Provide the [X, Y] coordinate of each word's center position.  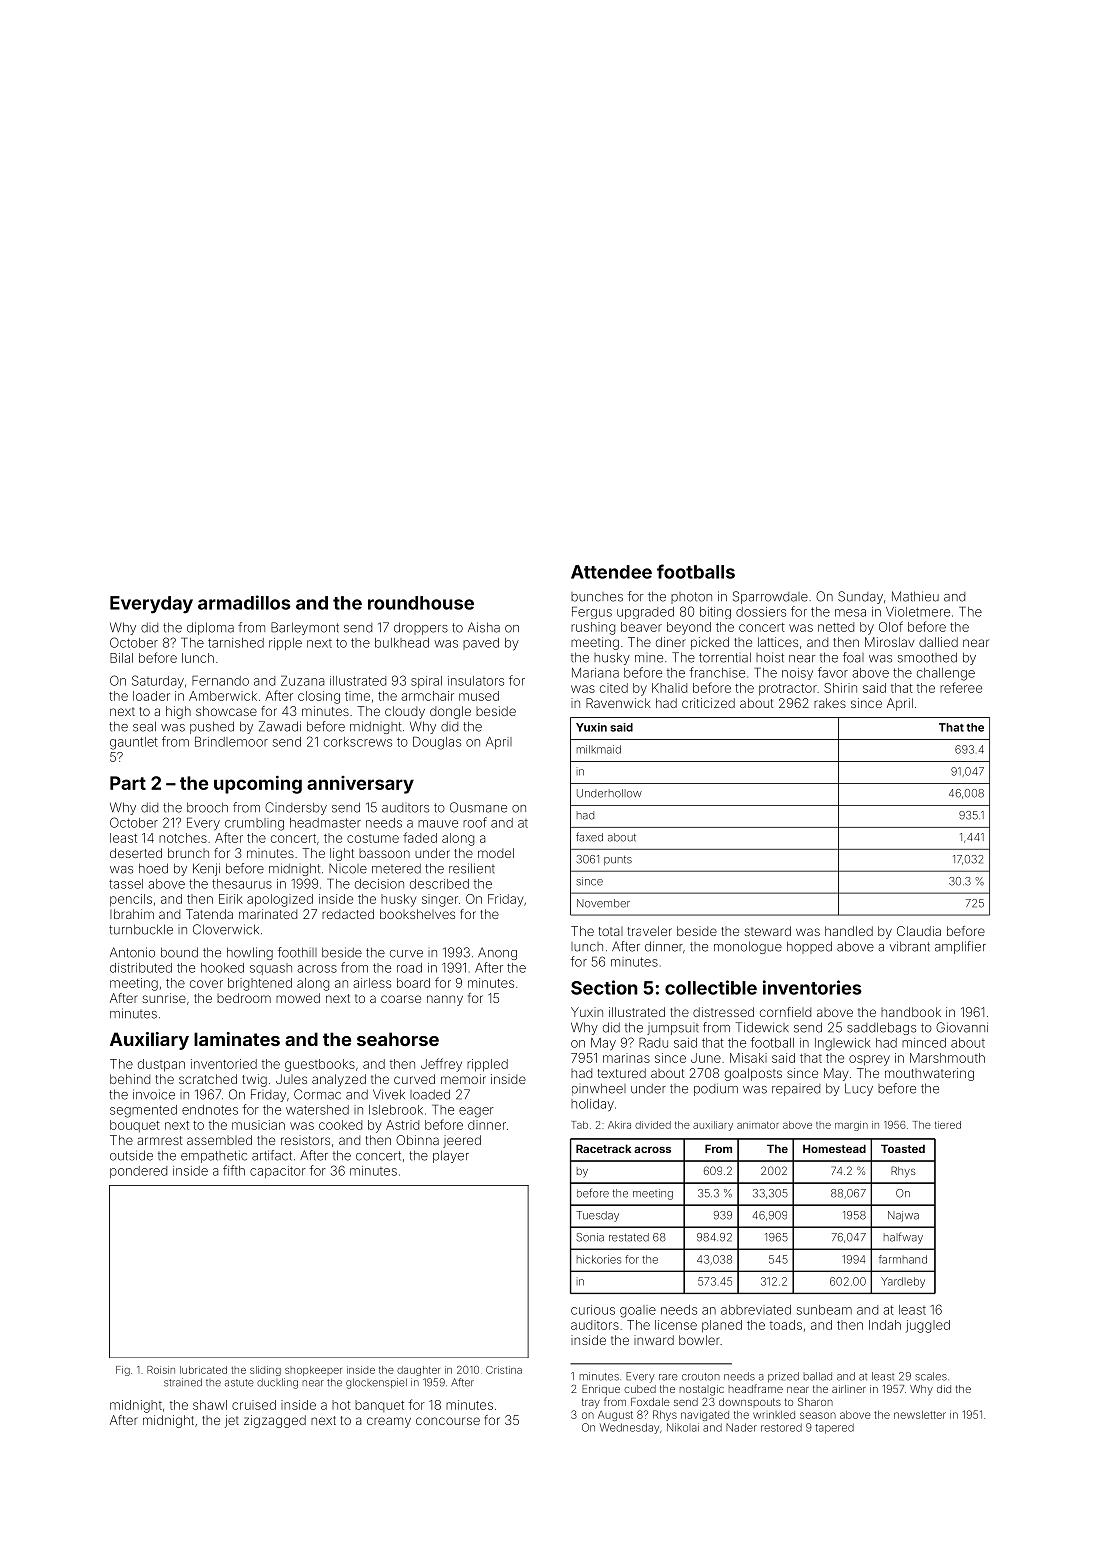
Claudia [919, 931]
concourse [448, 1421]
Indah [885, 1325]
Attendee [611, 572]
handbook [911, 1012]
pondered [138, 1172]
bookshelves [417, 914]
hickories [599, 1259]
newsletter [920, 1415]
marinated [268, 914]
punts [618, 861]
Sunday [860, 597]
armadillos [244, 602]
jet [232, 1421]
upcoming [258, 784]
